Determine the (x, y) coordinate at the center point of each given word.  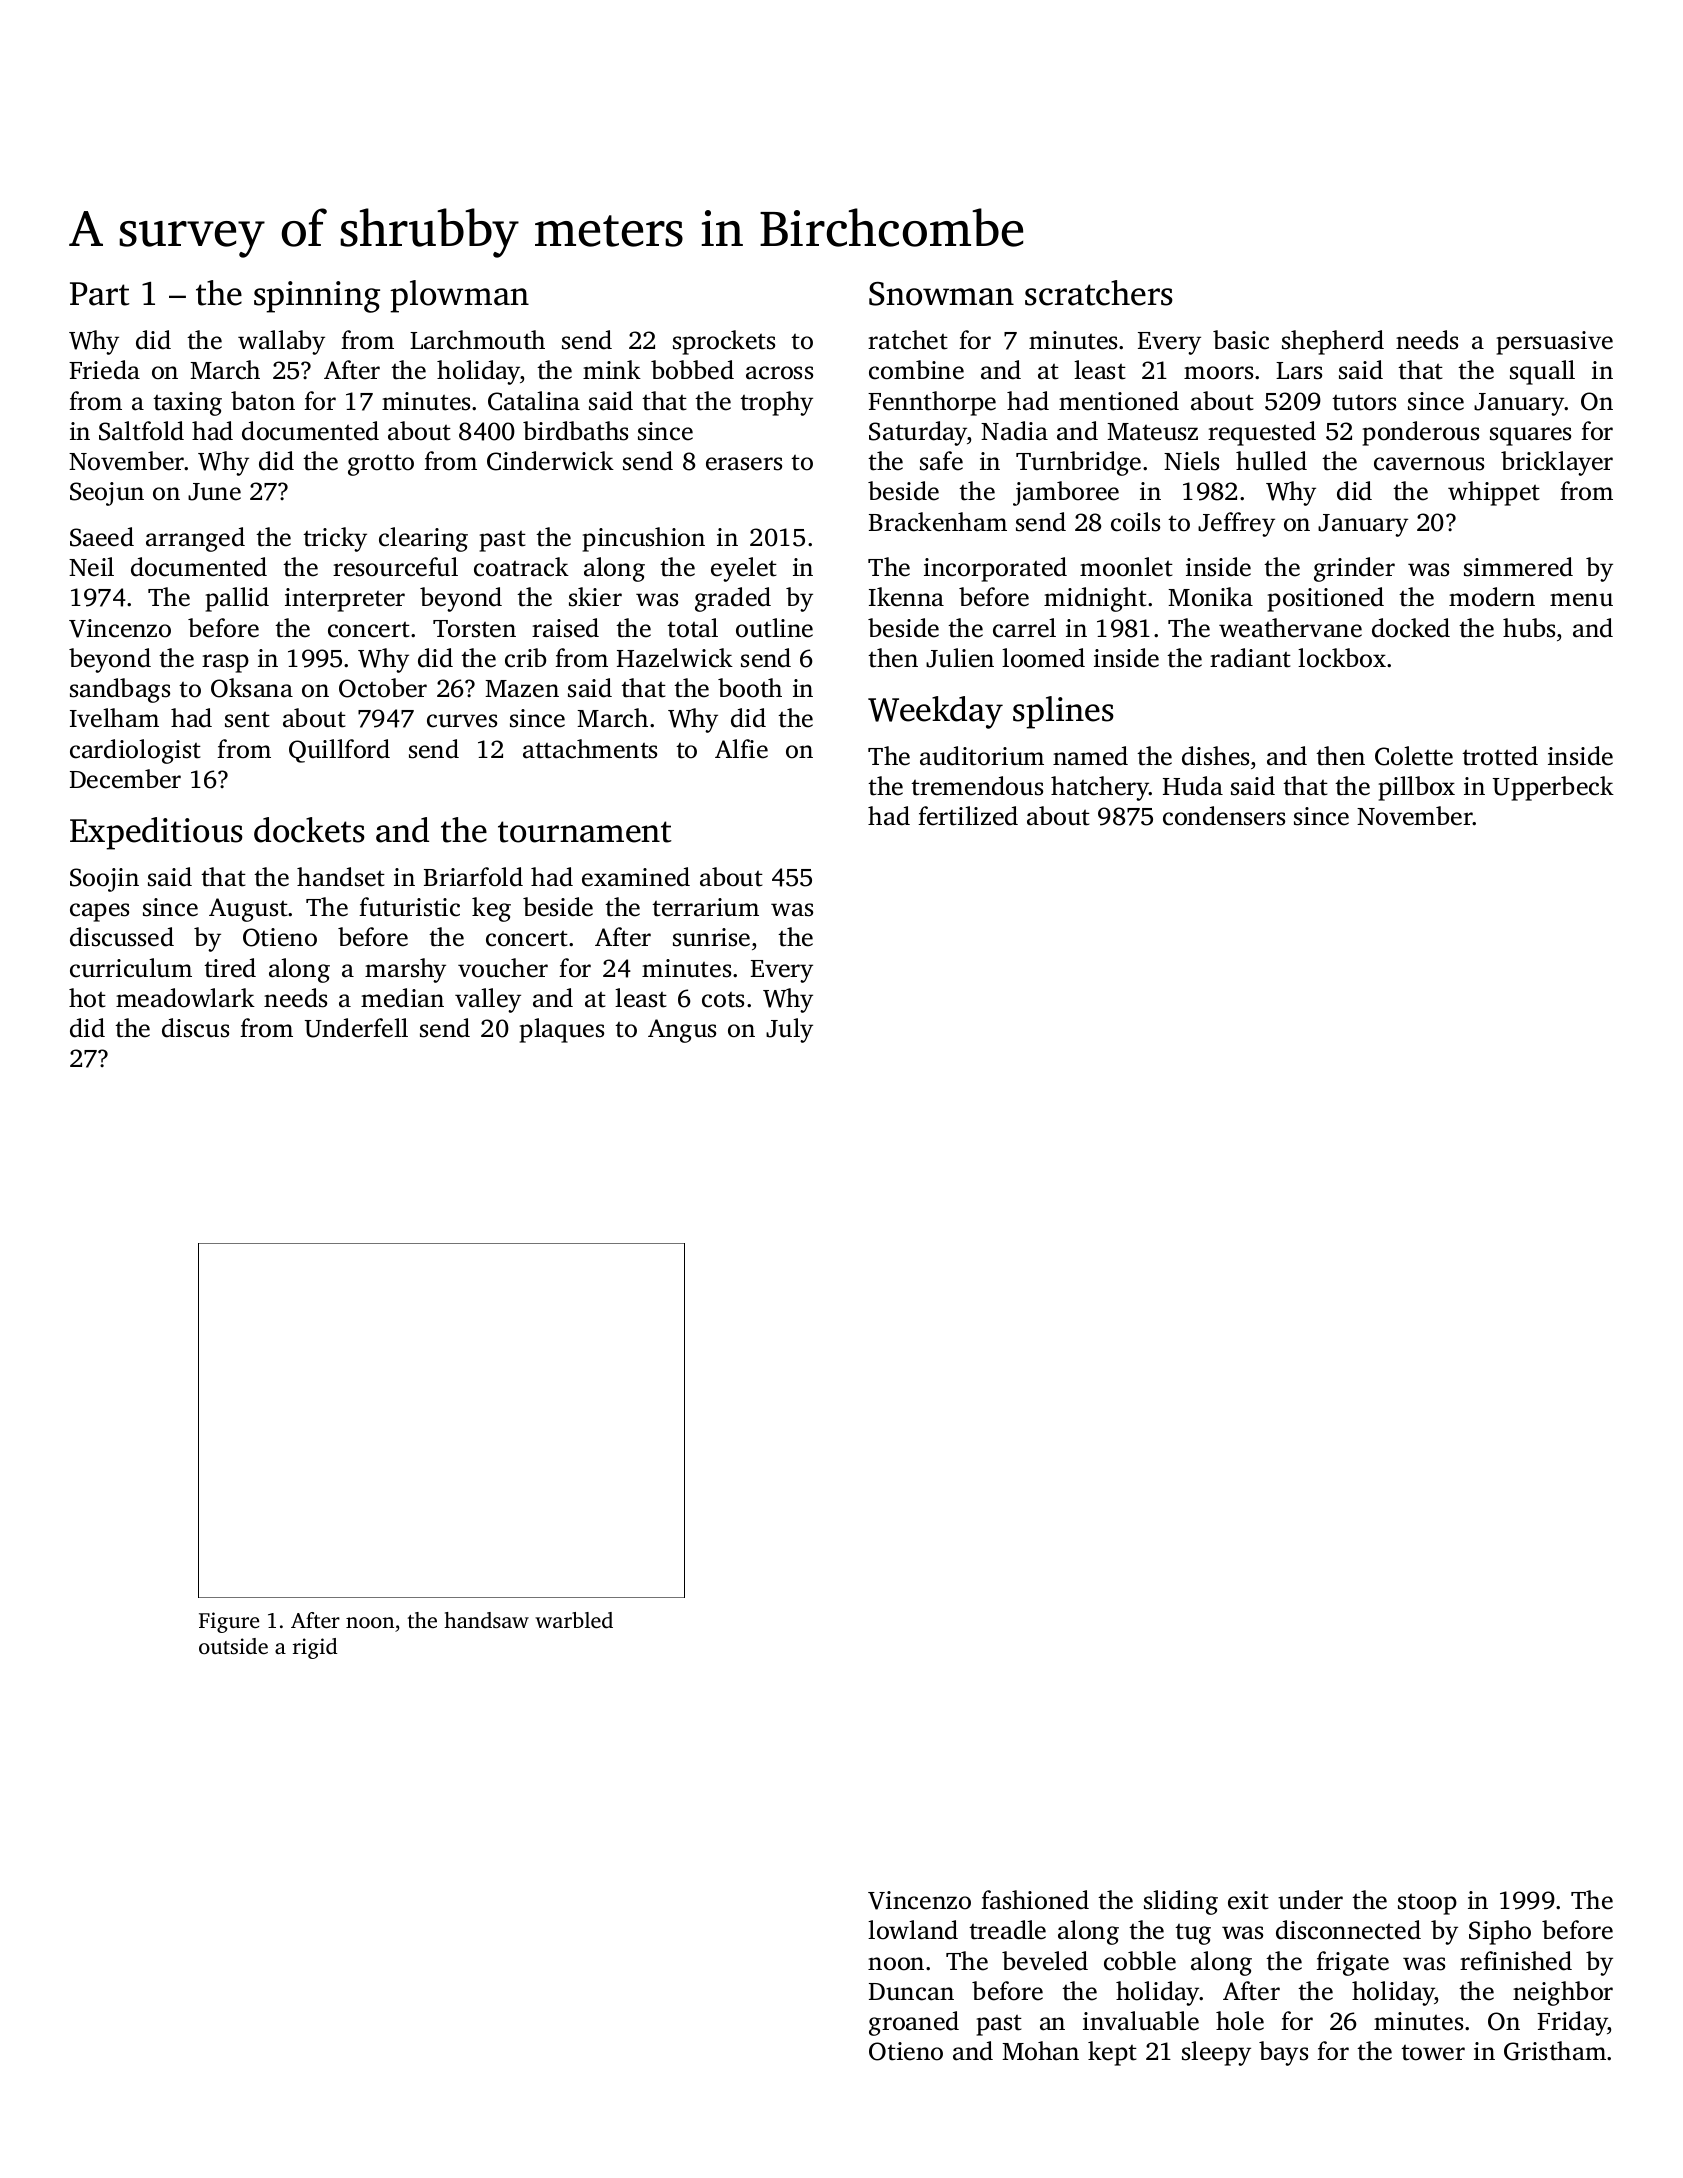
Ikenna (906, 597)
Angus (682, 1031)
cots (723, 1000)
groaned (914, 2023)
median (402, 998)
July (789, 1030)
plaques (562, 1030)
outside (233, 1646)
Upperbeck (1553, 788)
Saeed (102, 537)
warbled (574, 1620)
